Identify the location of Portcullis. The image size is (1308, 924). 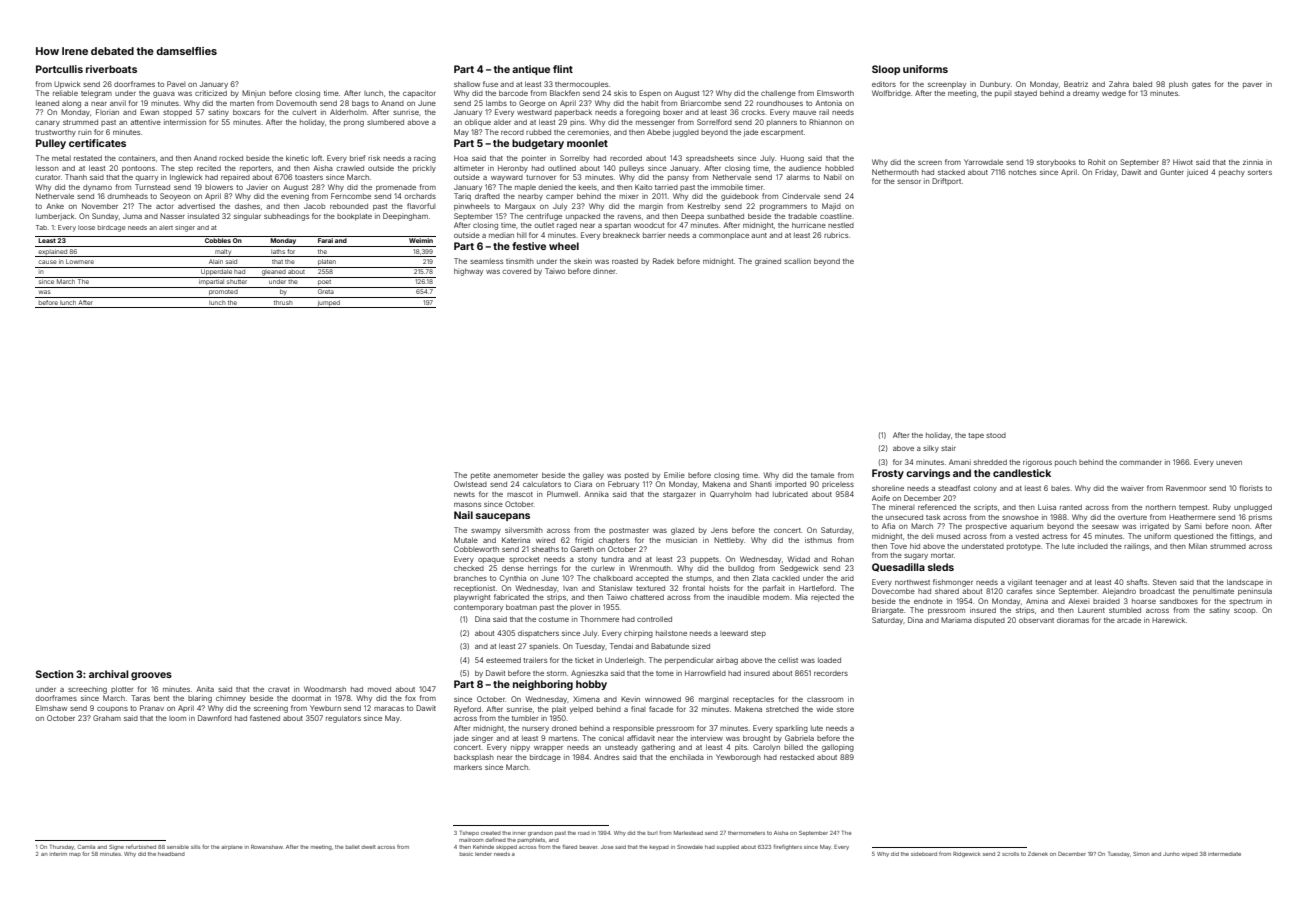
(59, 69).
